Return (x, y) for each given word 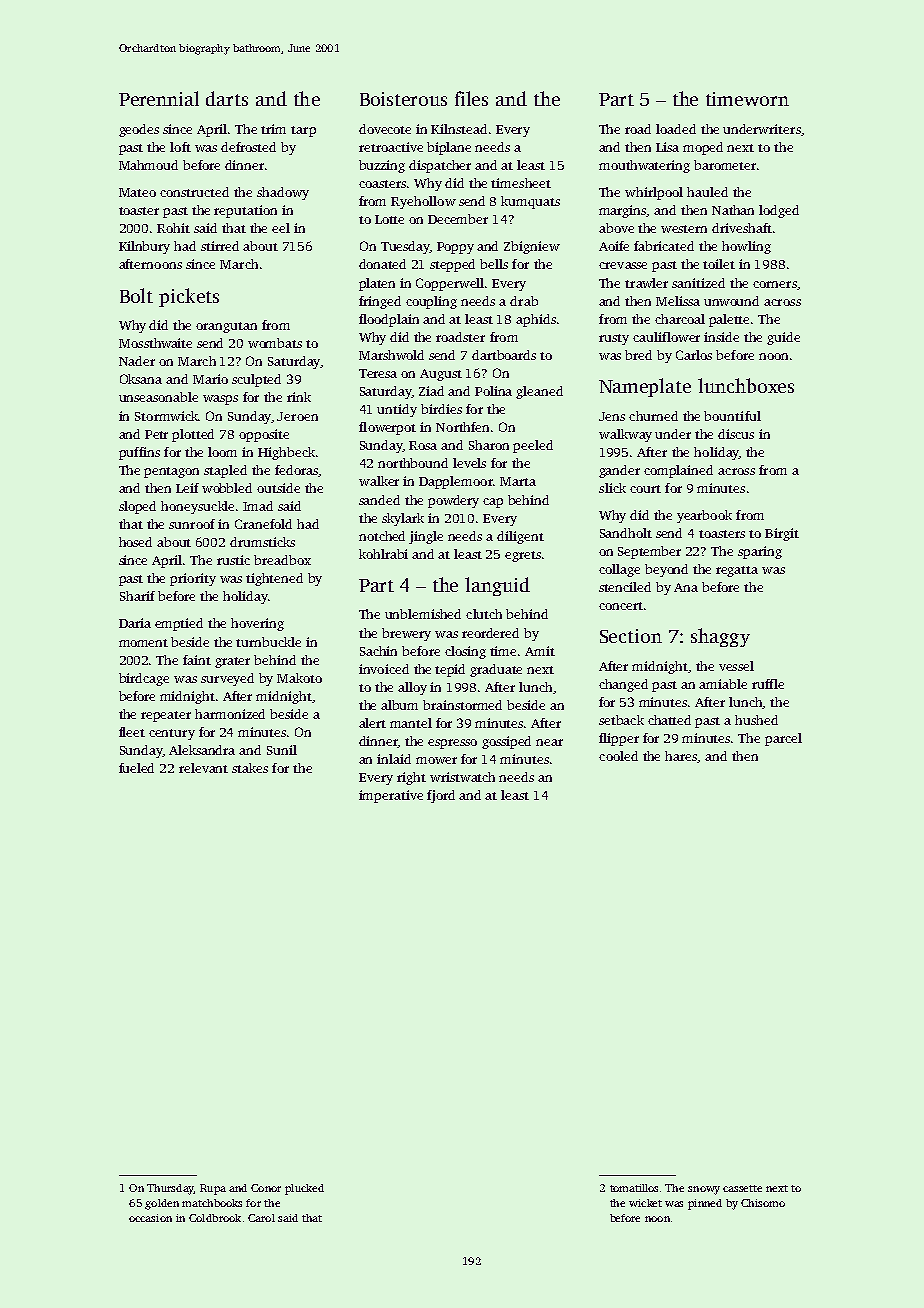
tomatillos (634, 1188)
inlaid (394, 759)
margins (623, 211)
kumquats (530, 202)
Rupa (213, 1189)
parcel (783, 739)
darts (227, 98)
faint (197, 660)
